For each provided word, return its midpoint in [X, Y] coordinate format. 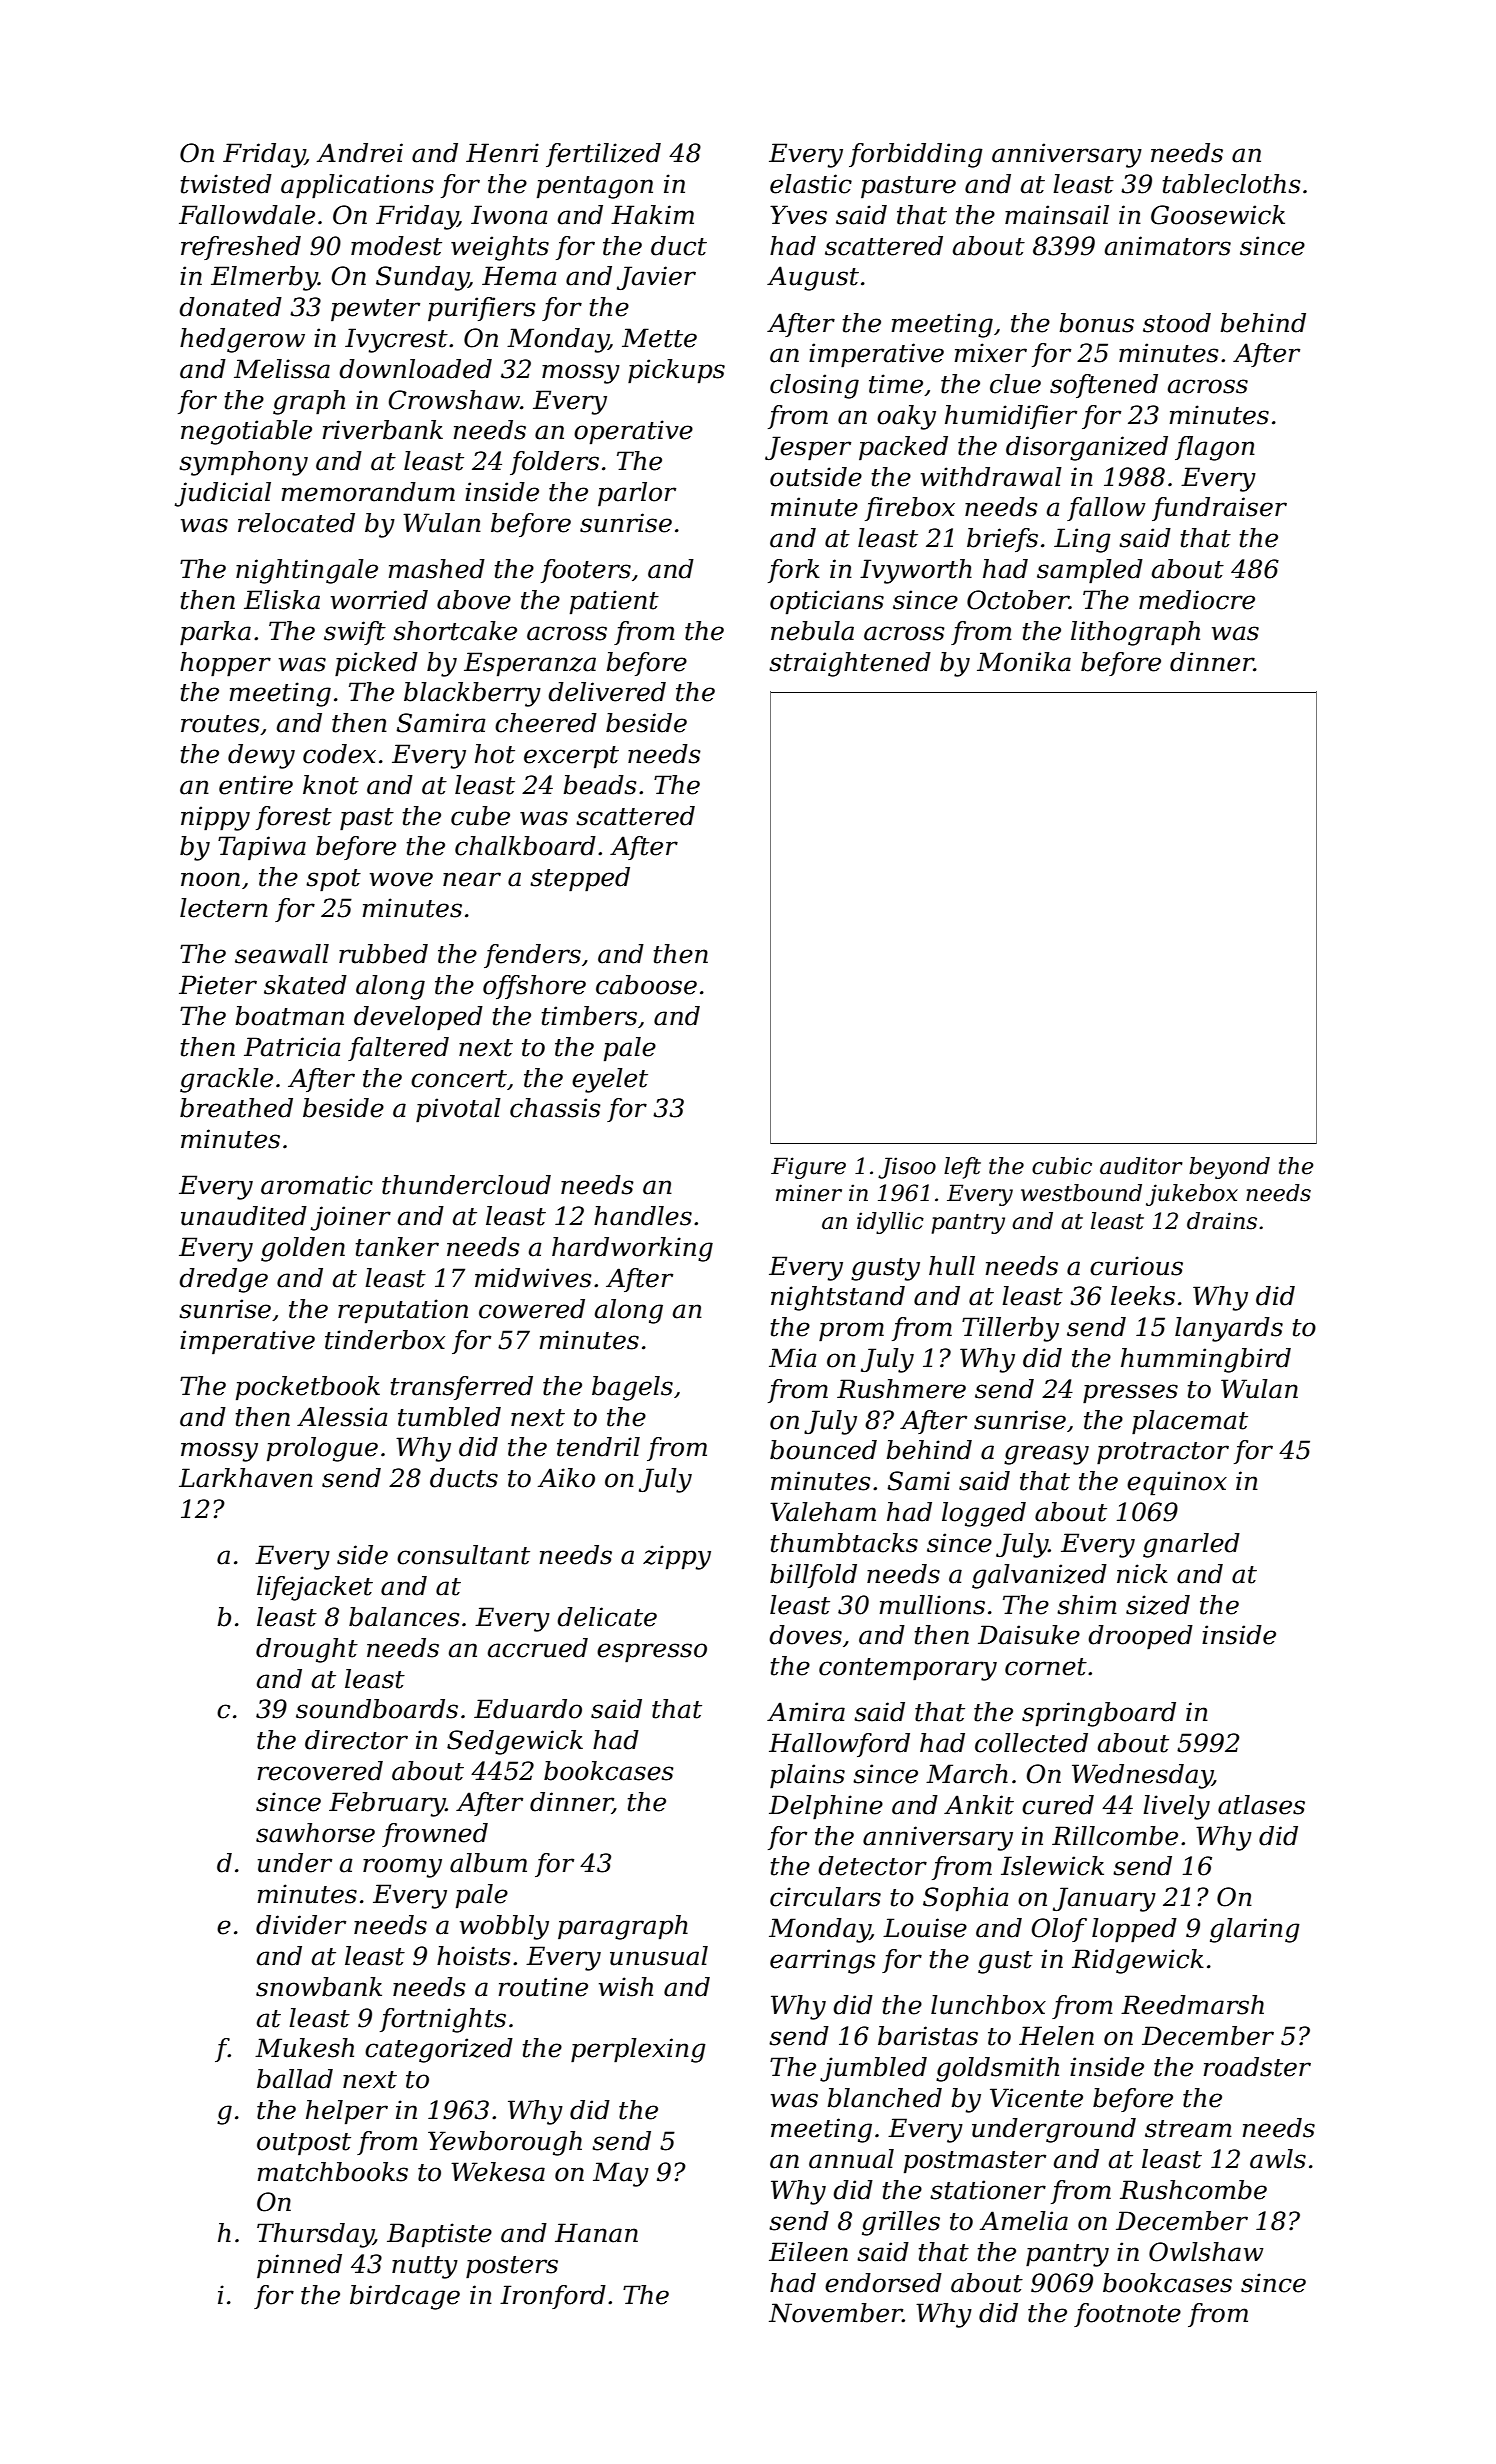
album [488, 1863]
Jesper [808, 448]
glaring [1255, 1930]
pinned [299, 2266]
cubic [1062, 1166]
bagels [632, 1388]
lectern [224, 908]
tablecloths [1232, 184]
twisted [226, 184]
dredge [223, 1280]
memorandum [368, 492]
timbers [589, 1016]
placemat [1190, 1422]
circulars [825, 1897]
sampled [1090, 571]
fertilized [603, 155]
